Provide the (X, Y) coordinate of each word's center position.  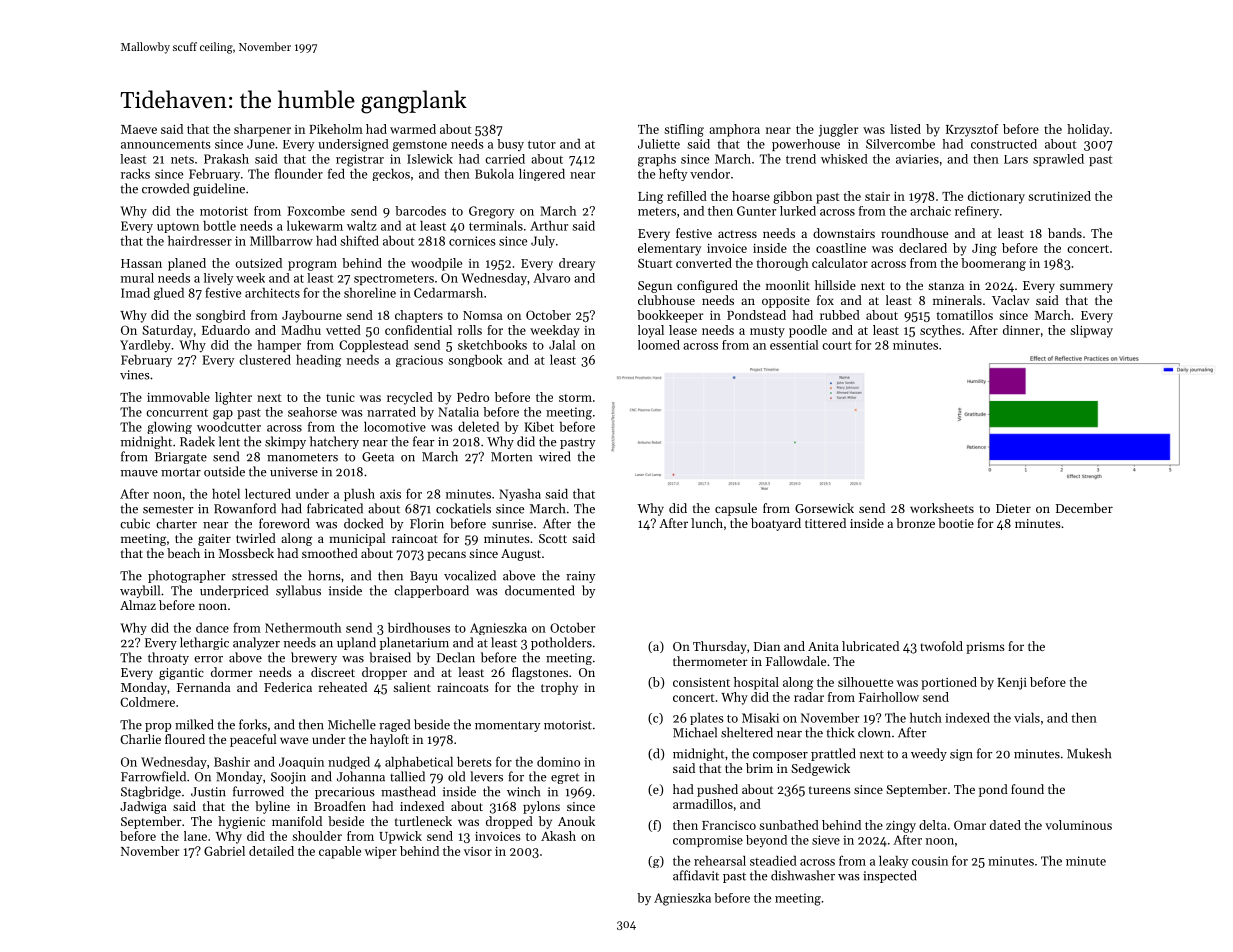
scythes (940, 331)
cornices (472, 241)
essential (794, 345)
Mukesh (1089, 753)
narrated (391, 412)
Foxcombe (316, 211)
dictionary (996, 197)
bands (1065, 233)
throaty (168, 658)
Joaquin (301, 763)
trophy (559, 688)
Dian (767, 646)
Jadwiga (143, 807)
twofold (942, 646)
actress (737, 234)
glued (169, 294)
